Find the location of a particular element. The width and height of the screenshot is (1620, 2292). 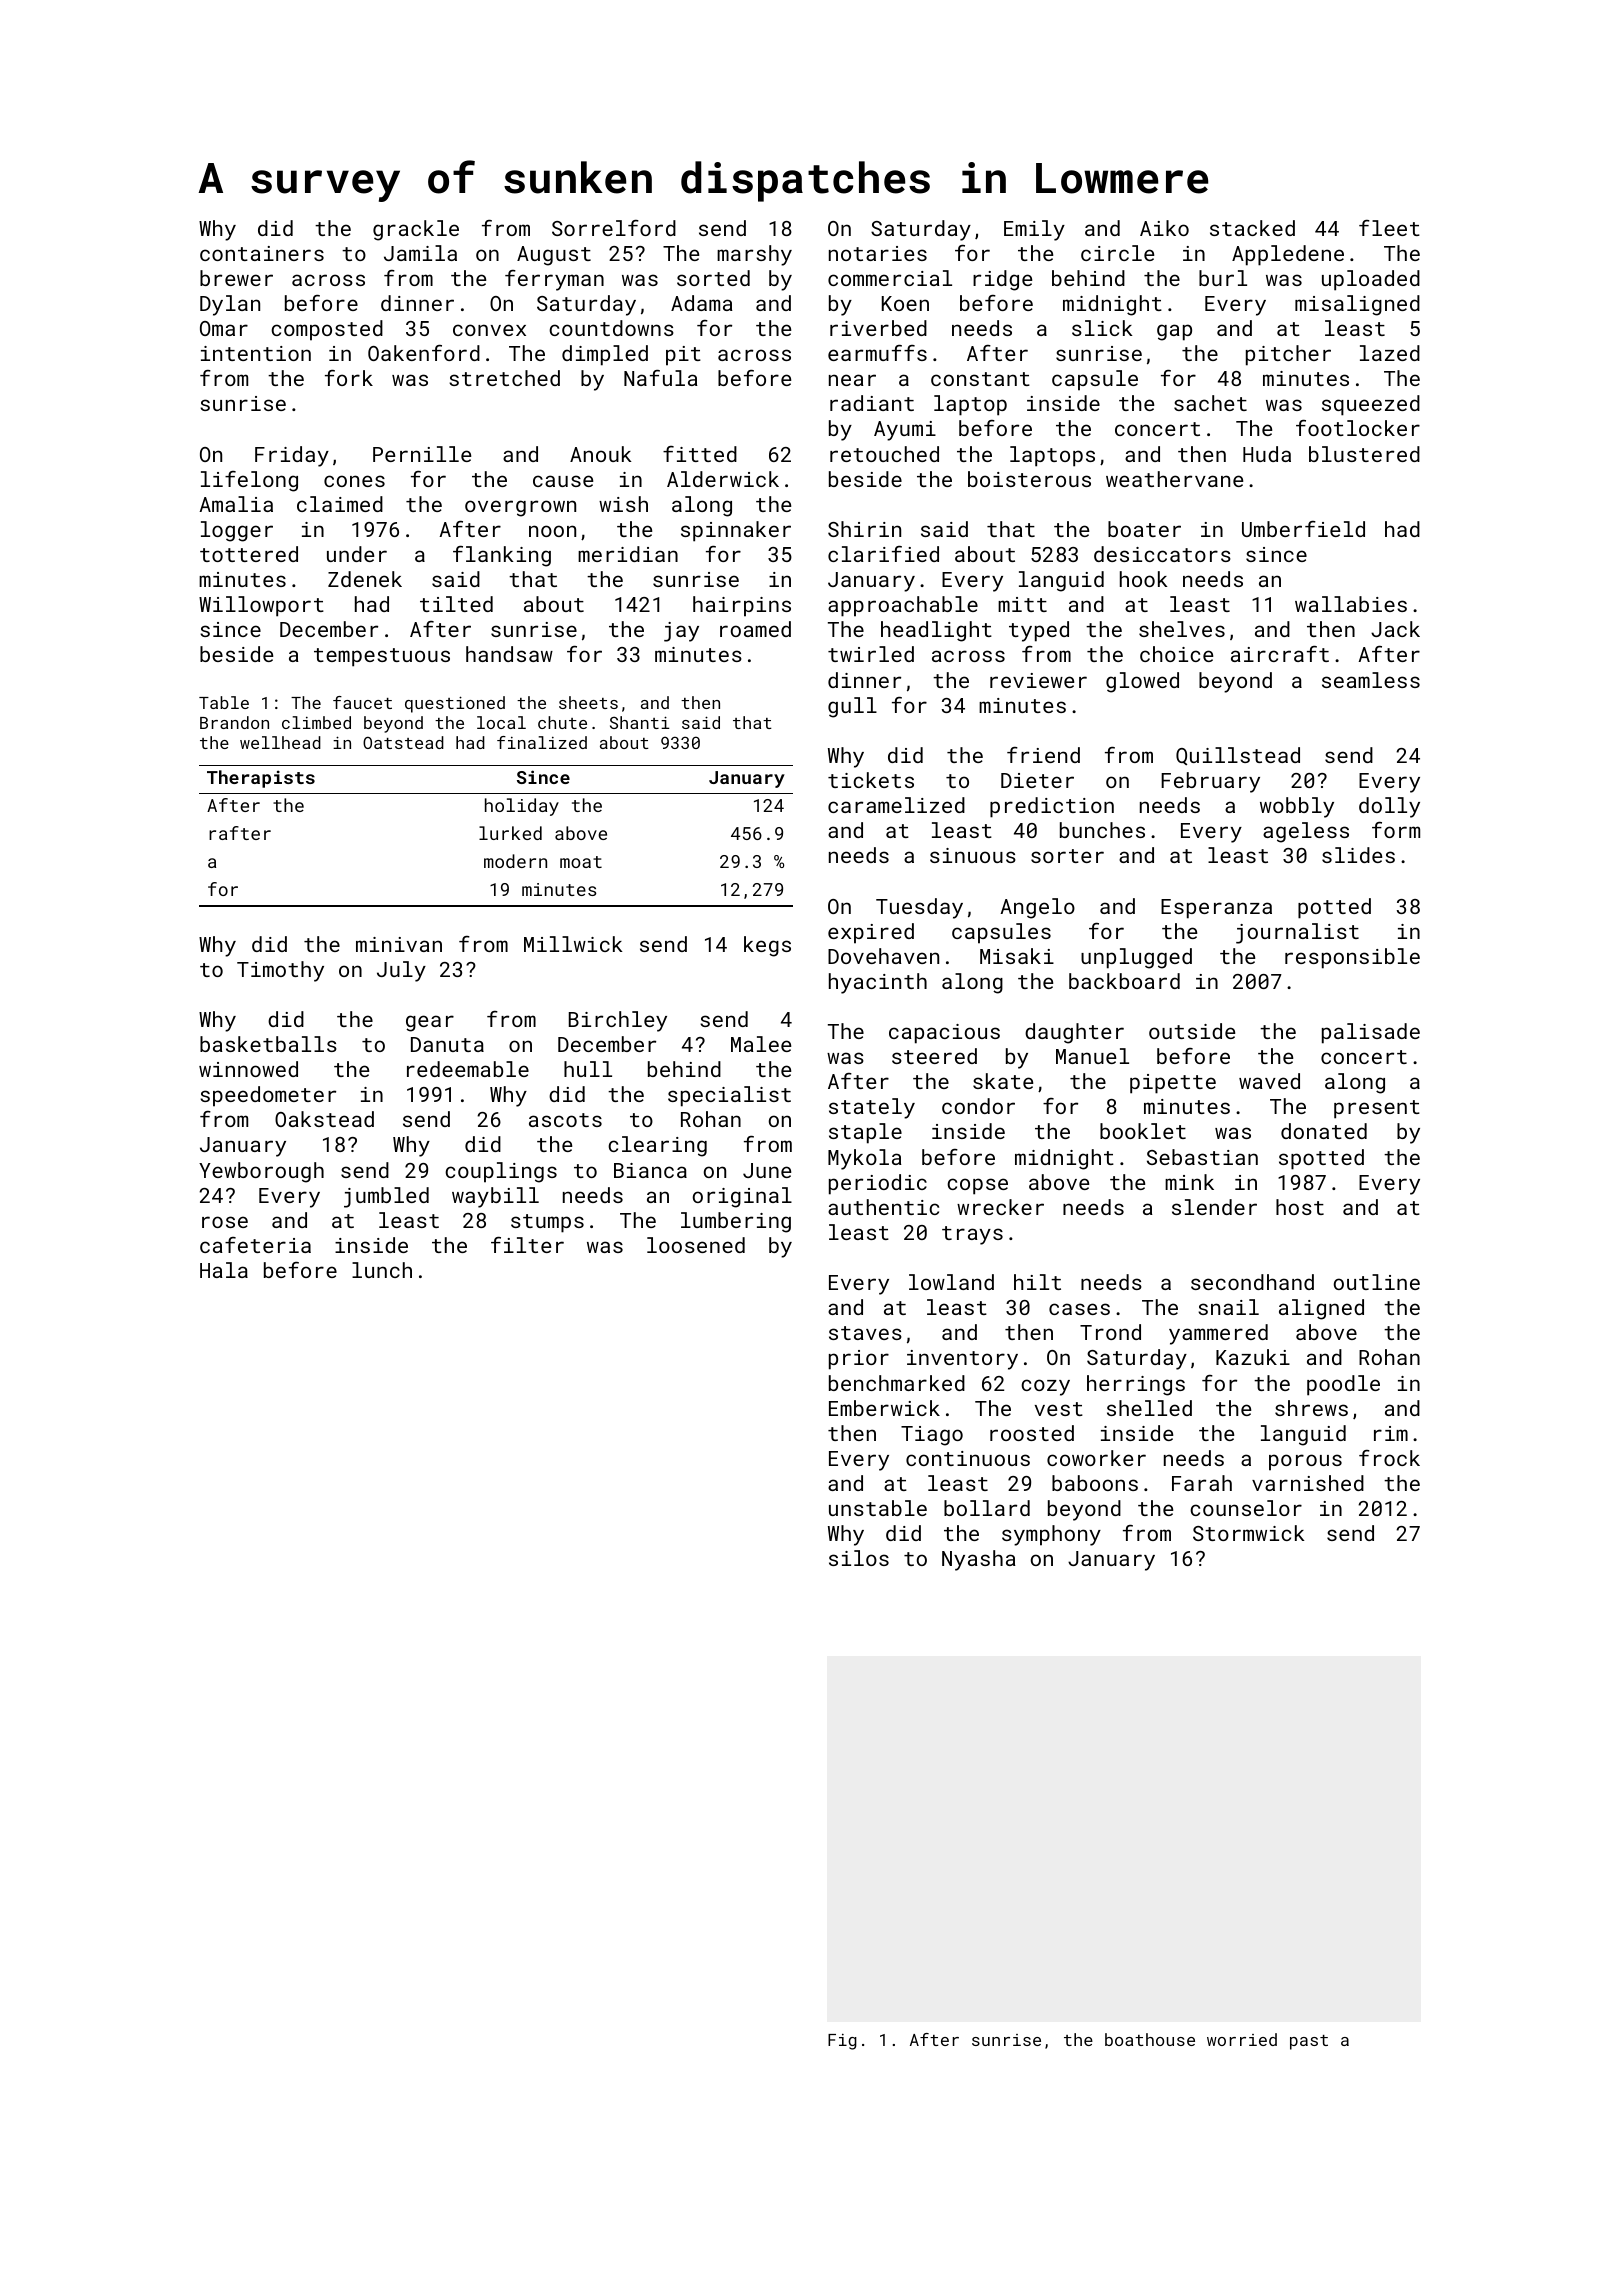

mitt is located at coordinates (1022, 604).
